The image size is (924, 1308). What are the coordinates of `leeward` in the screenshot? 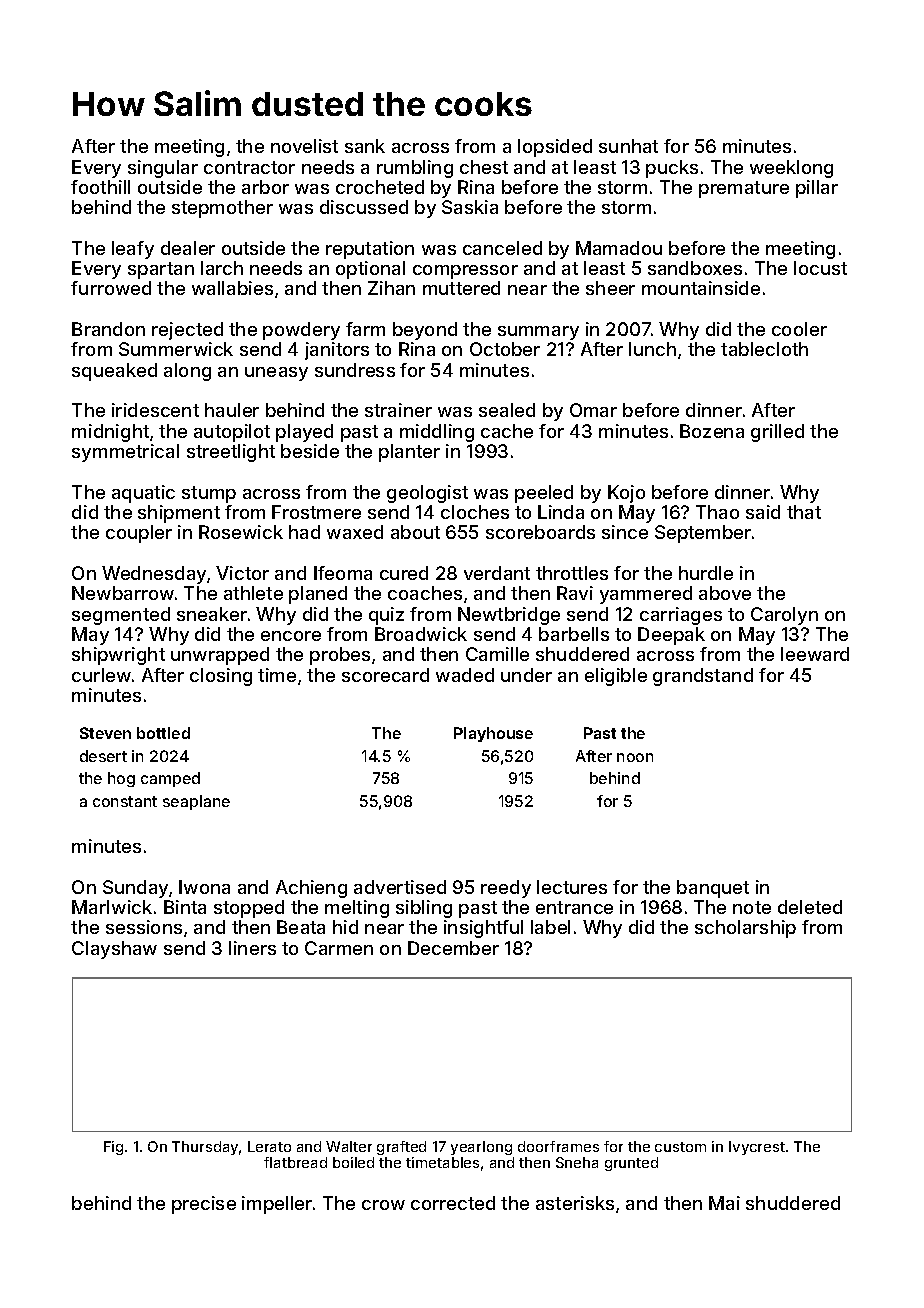 It's located at (815, 654).
